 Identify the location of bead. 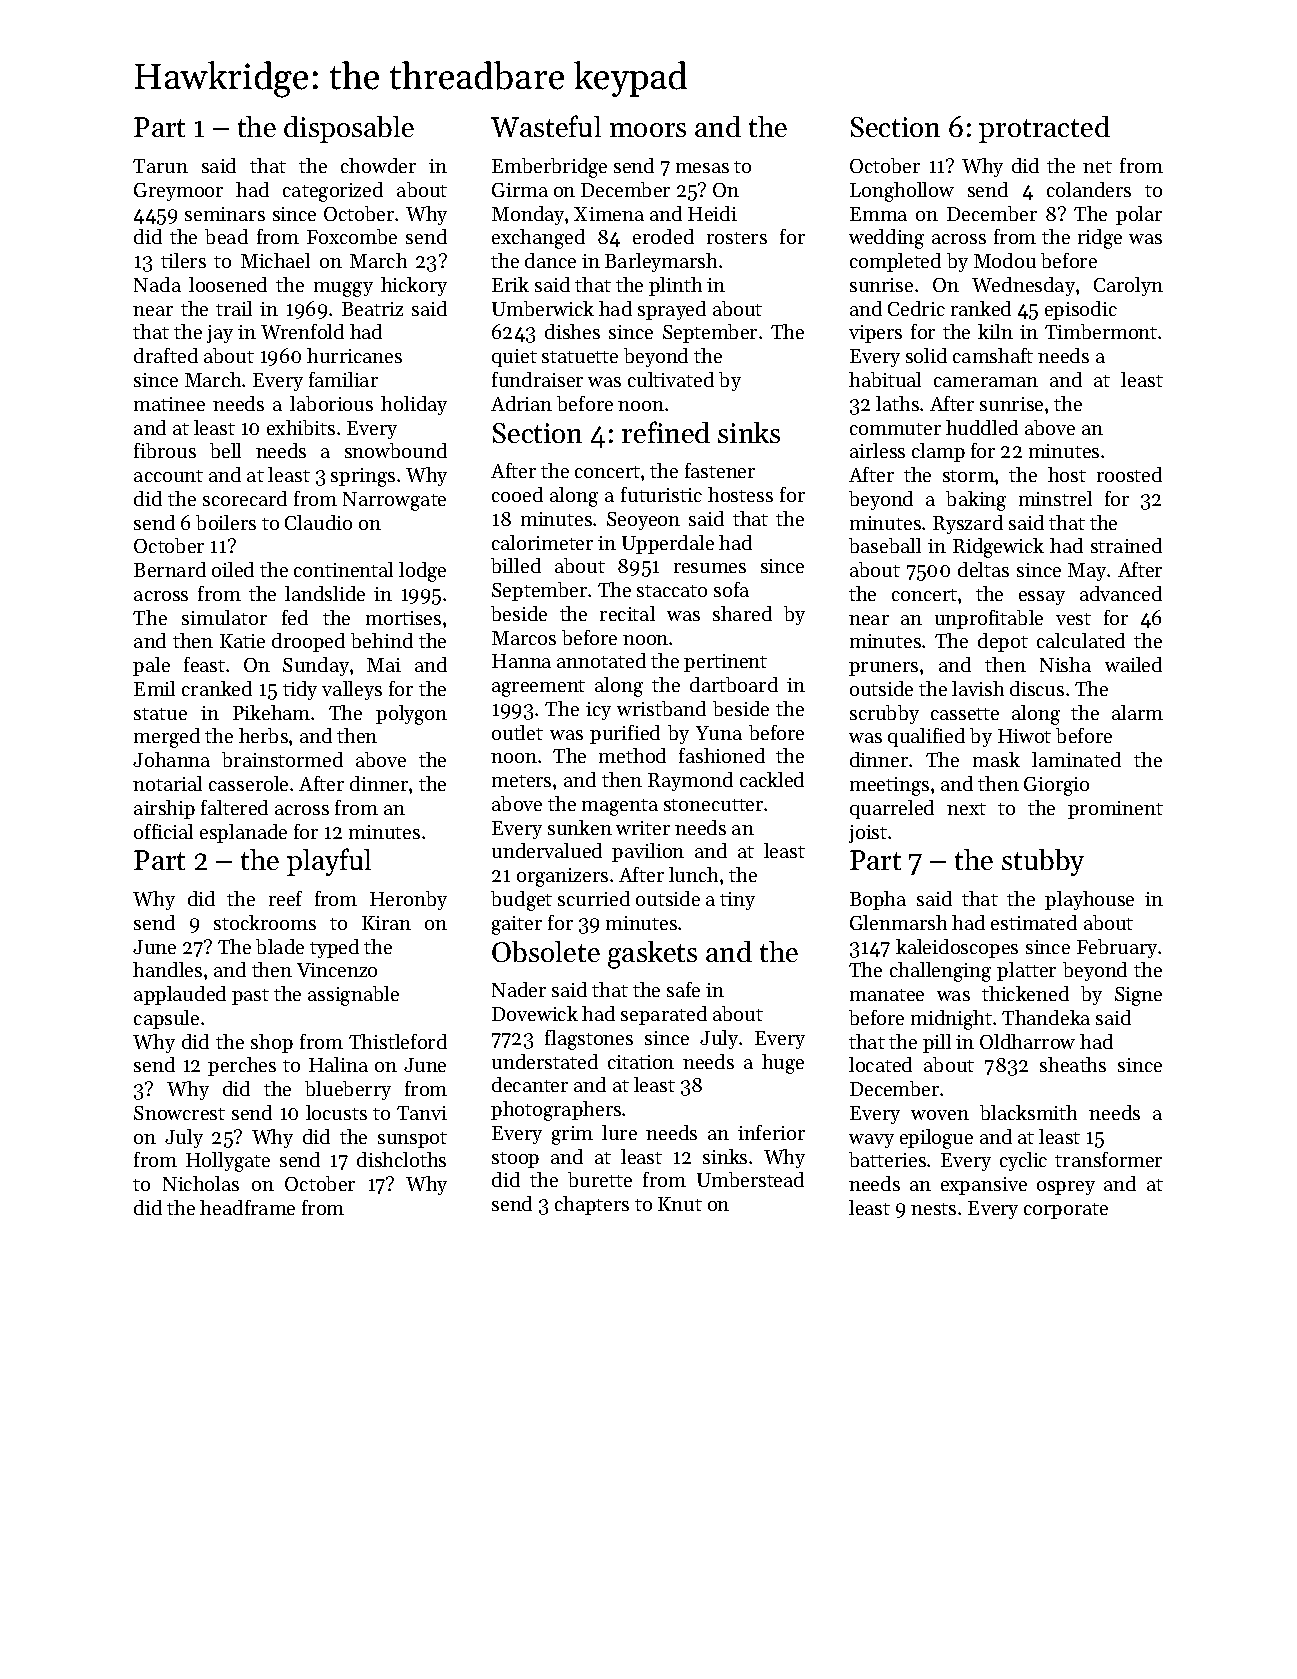
(226, 236).
